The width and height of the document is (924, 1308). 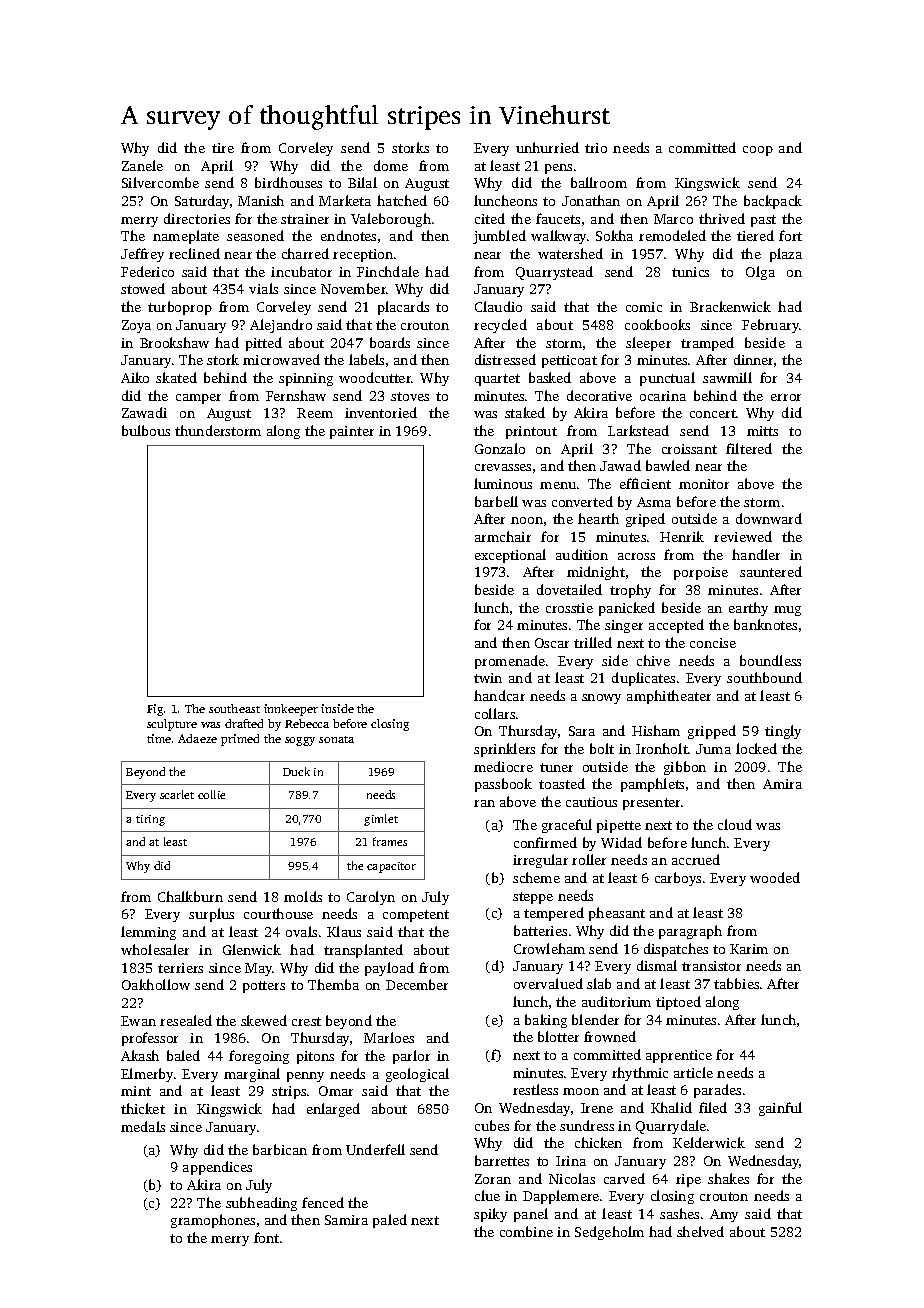 What do you see at coordinates (155, 949) in the document?
I see `wholesaler` at bounding box center [155, 949].
